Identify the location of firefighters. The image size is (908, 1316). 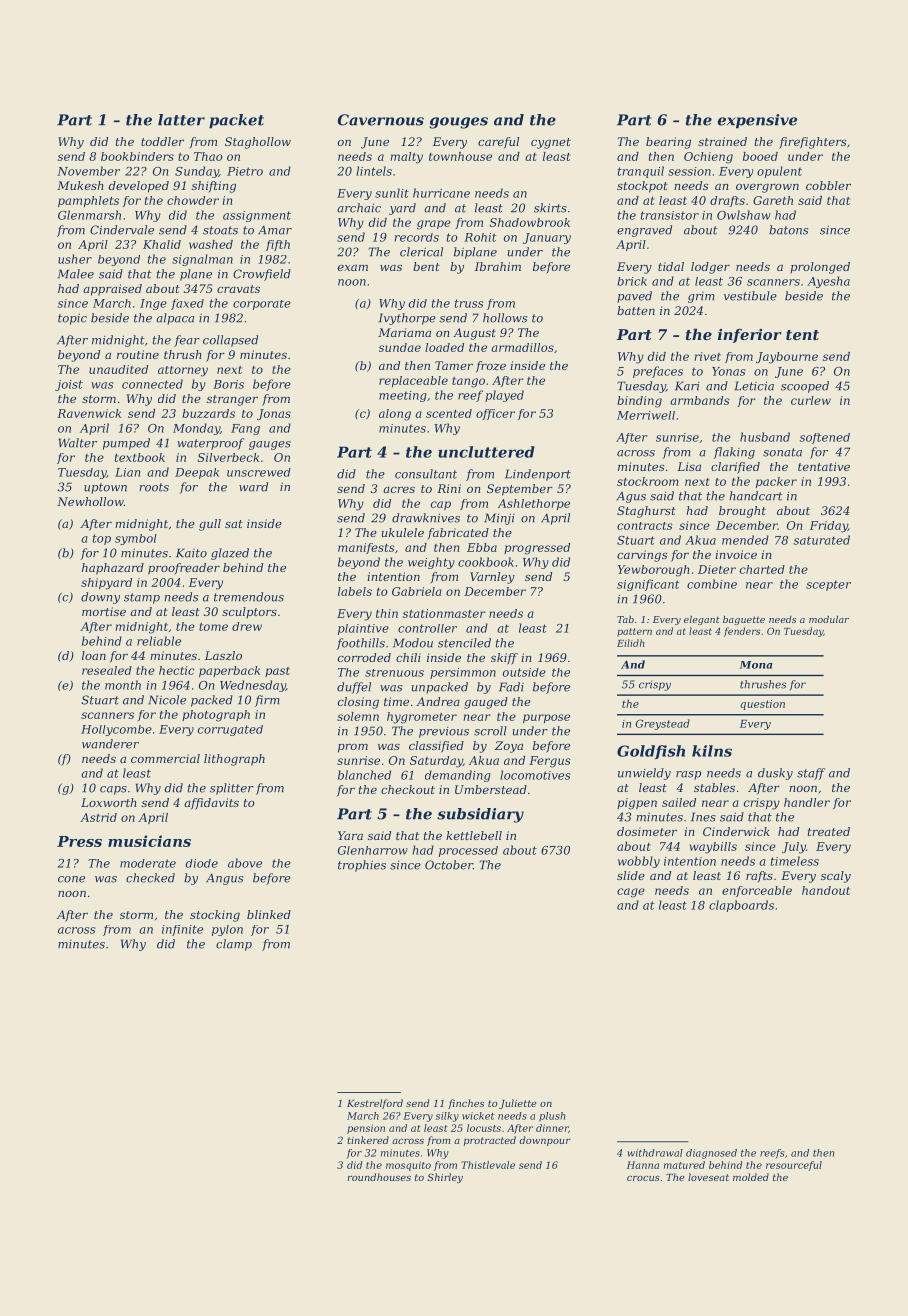
(813, 143).
